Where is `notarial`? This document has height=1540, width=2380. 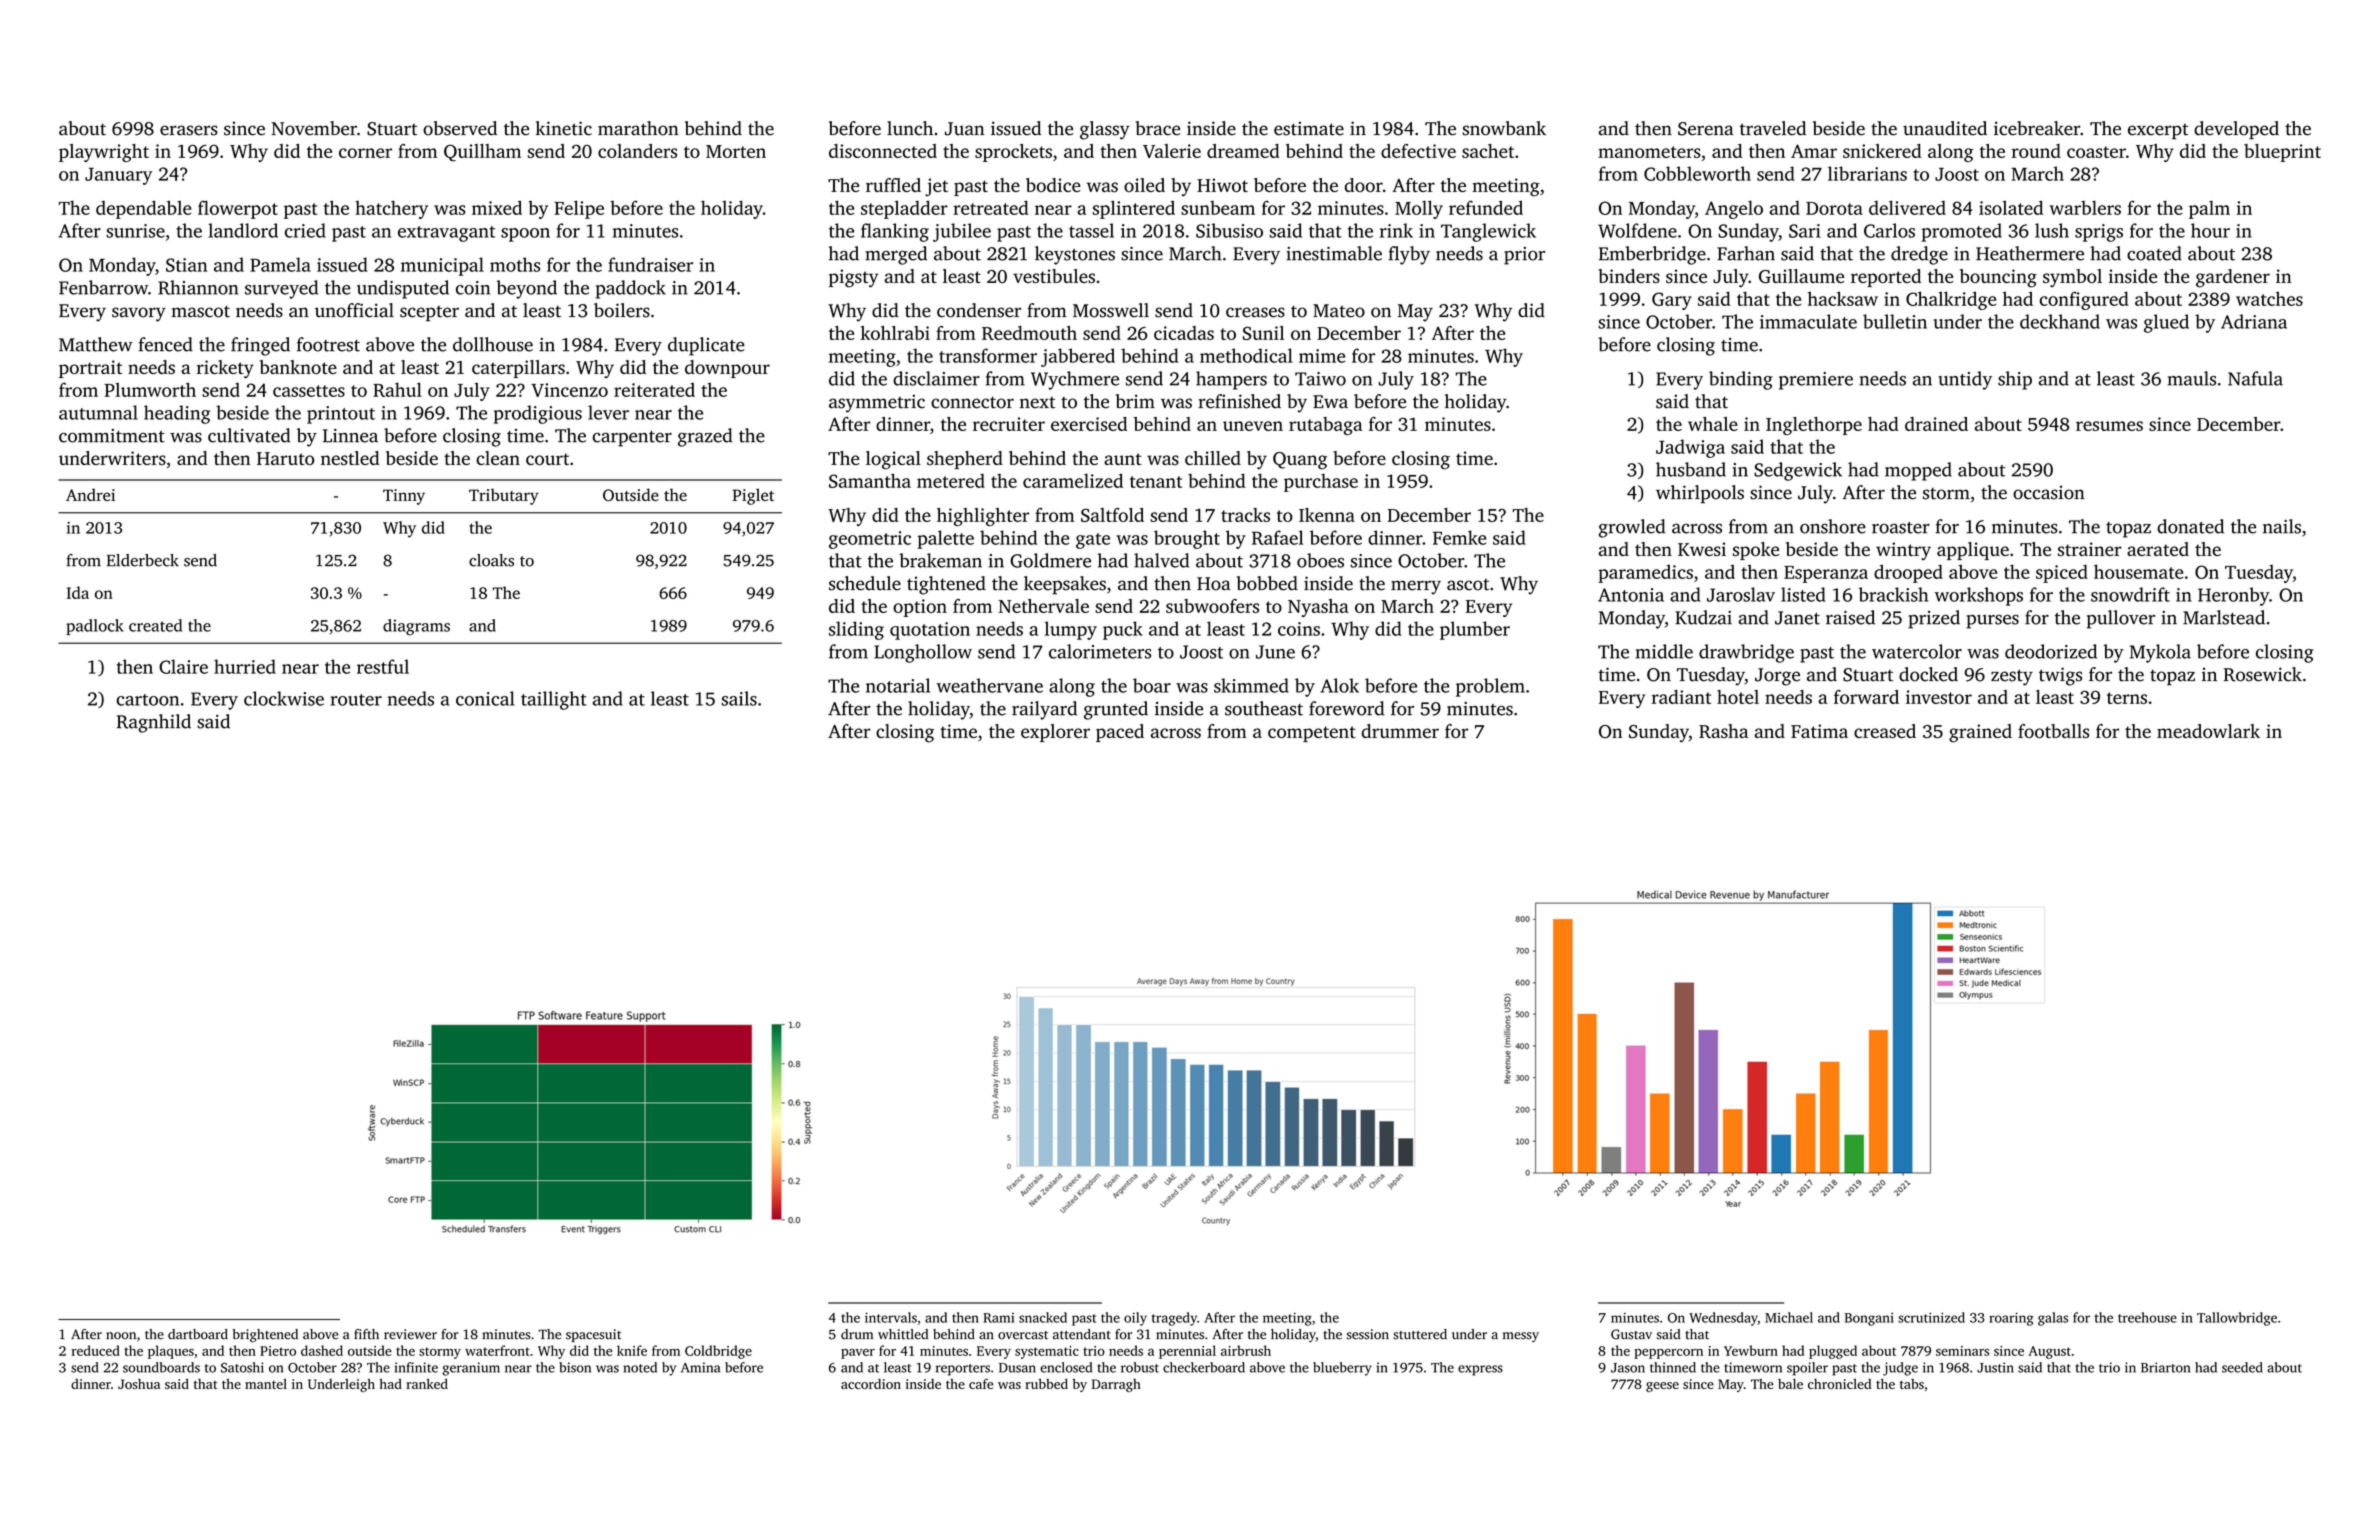 notarial is located at coordinates (898, 685).
